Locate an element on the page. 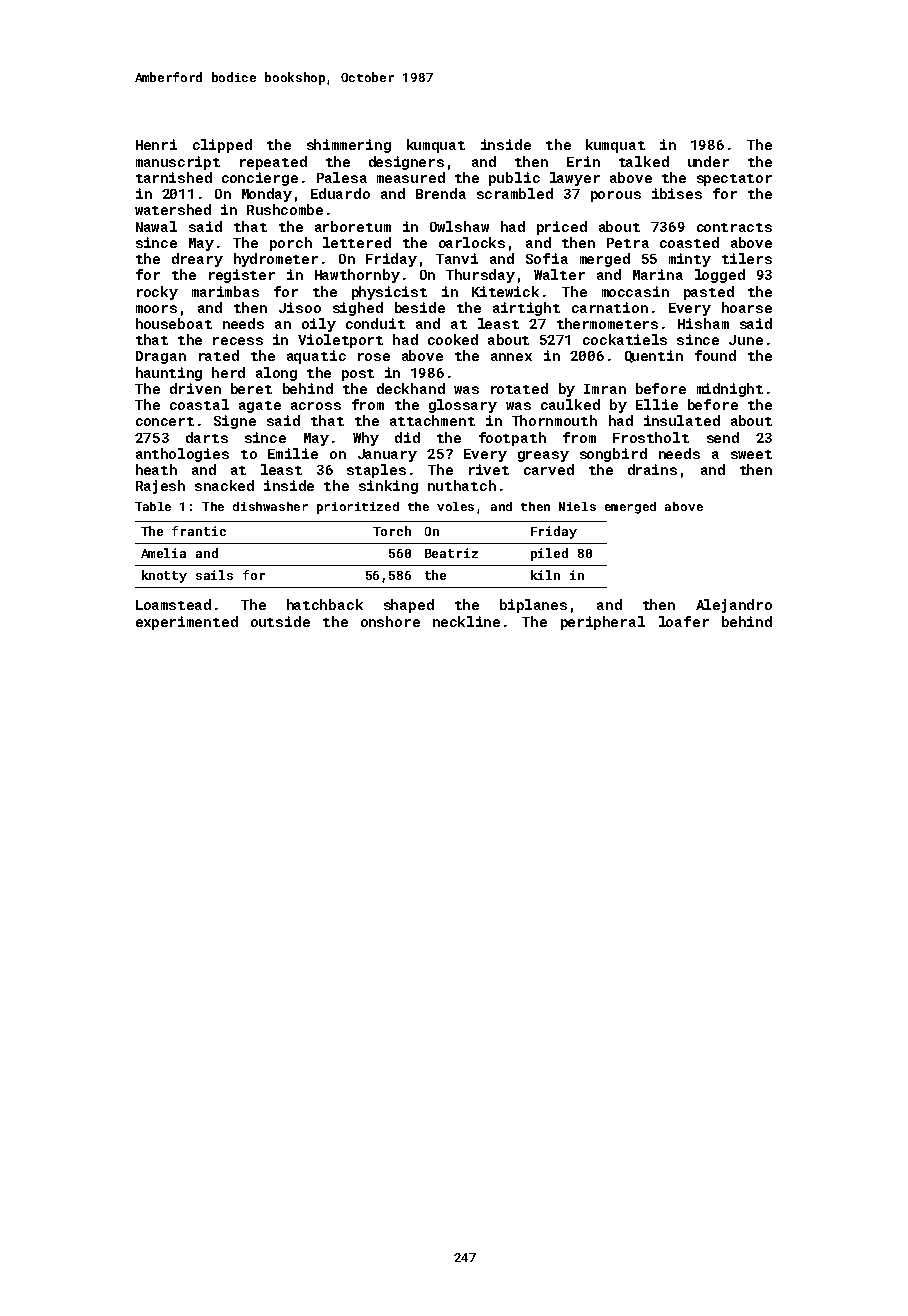  hoarse is located at coordinates (747, 307).
